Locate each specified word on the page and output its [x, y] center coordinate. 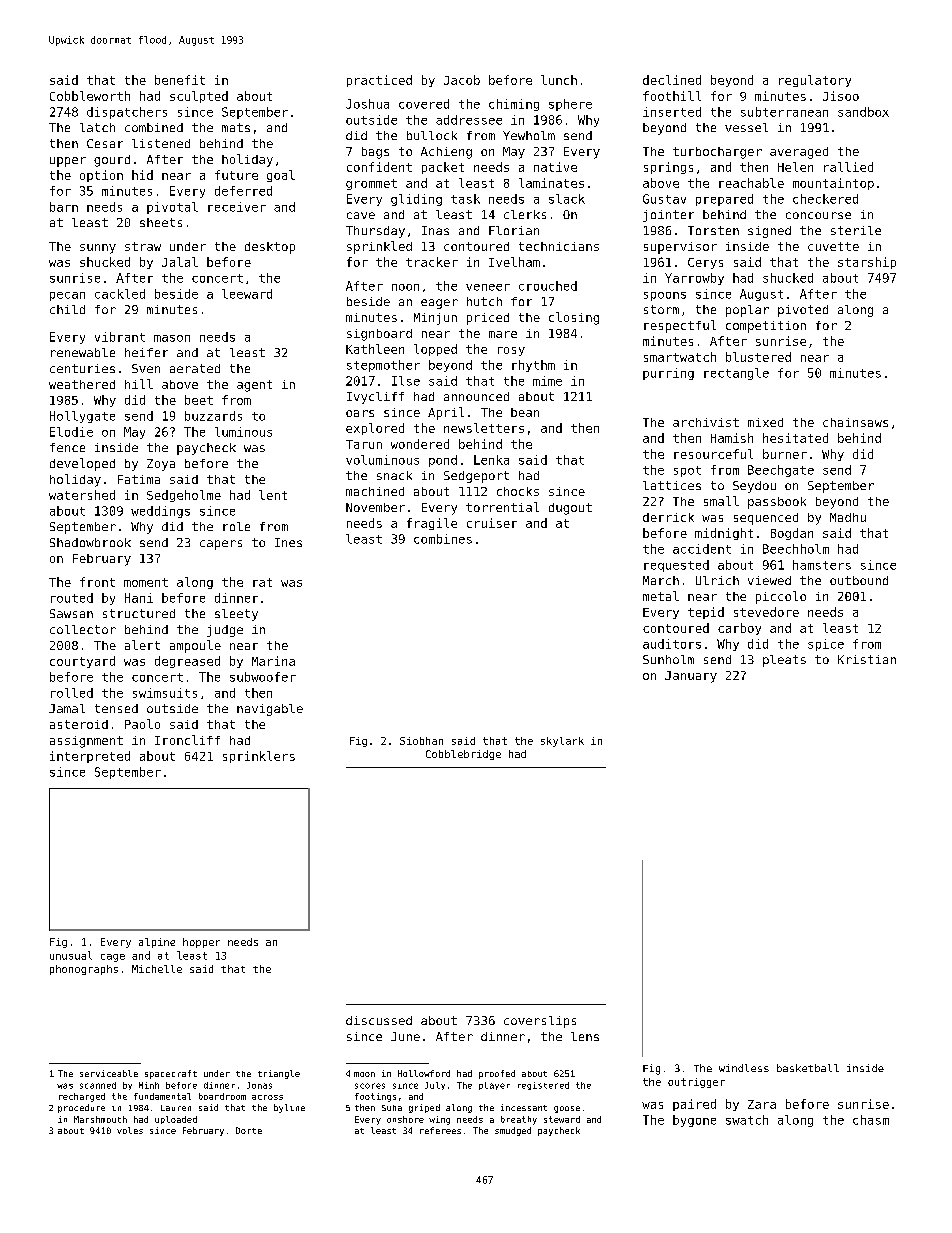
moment [146, 582]
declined [672, 80]
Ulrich [717, 580]
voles [130, 1130]
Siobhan [421, 741]
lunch [559, 80]
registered [543, 1086]
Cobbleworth [90, 96]
